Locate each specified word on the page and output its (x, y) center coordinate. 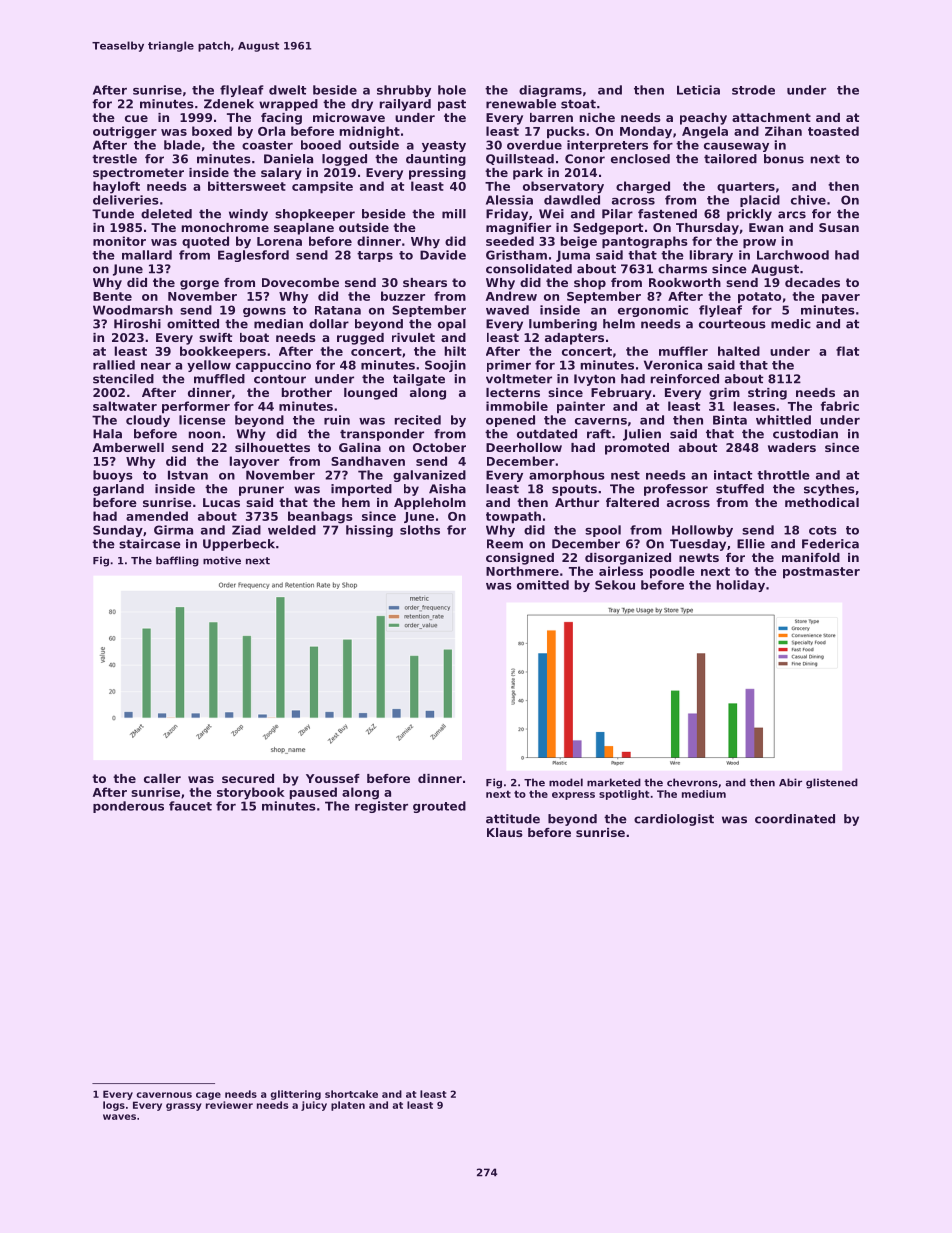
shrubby (404, 91)
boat (254, 337)
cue (136, 118)
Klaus (505, 832)
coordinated (795, 819)
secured (248, 778)
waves (119, 1117)
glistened (832, 783)
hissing (369, 531)
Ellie (751, 544)
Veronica (673, 365)
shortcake (351, 1094)
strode (753, 90)
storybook (251, 793)
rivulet (413, 337)
